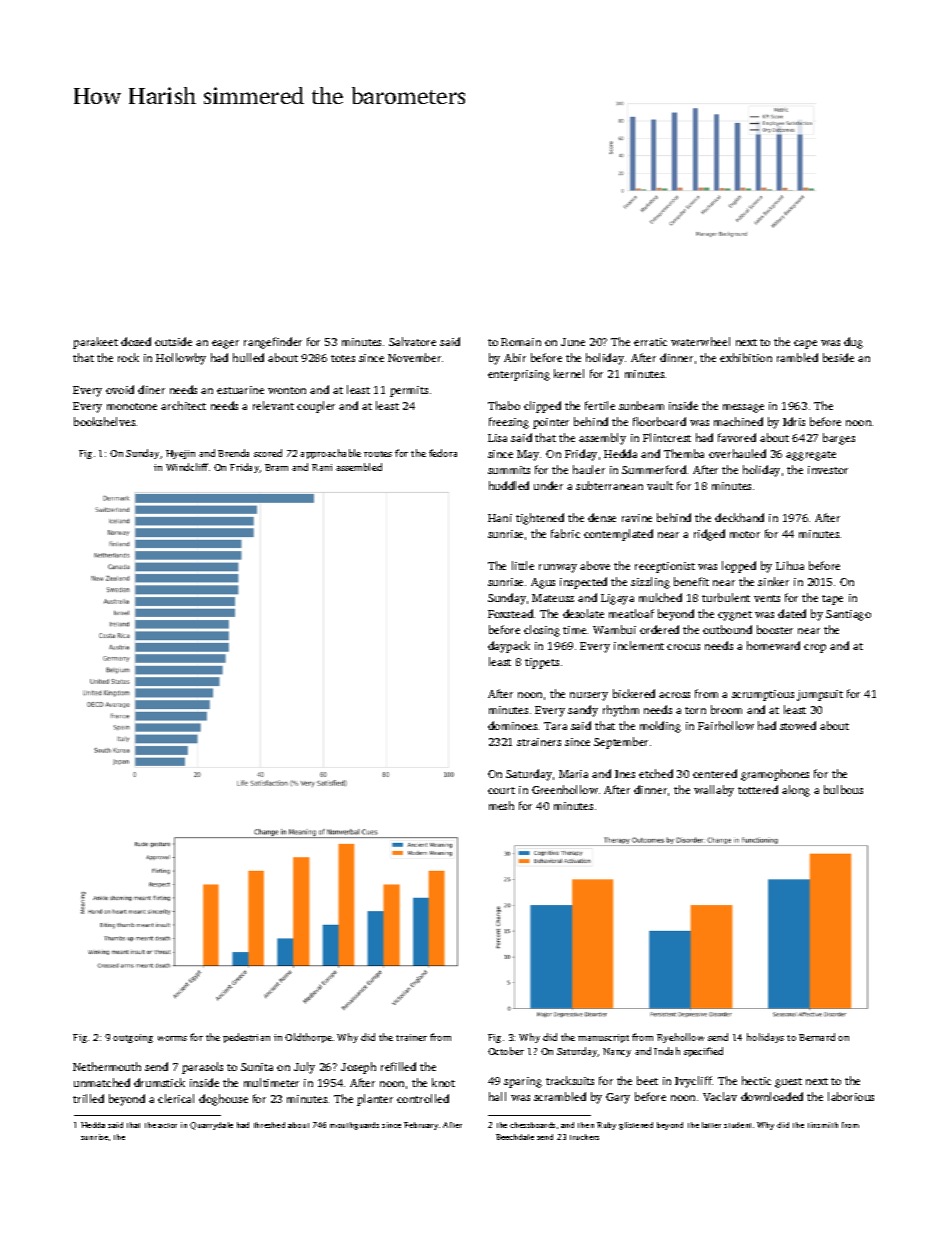 The image size is (952, 1233). Describe the element at coordinates (172, 1038) in the document. I see `worms` at that location.
